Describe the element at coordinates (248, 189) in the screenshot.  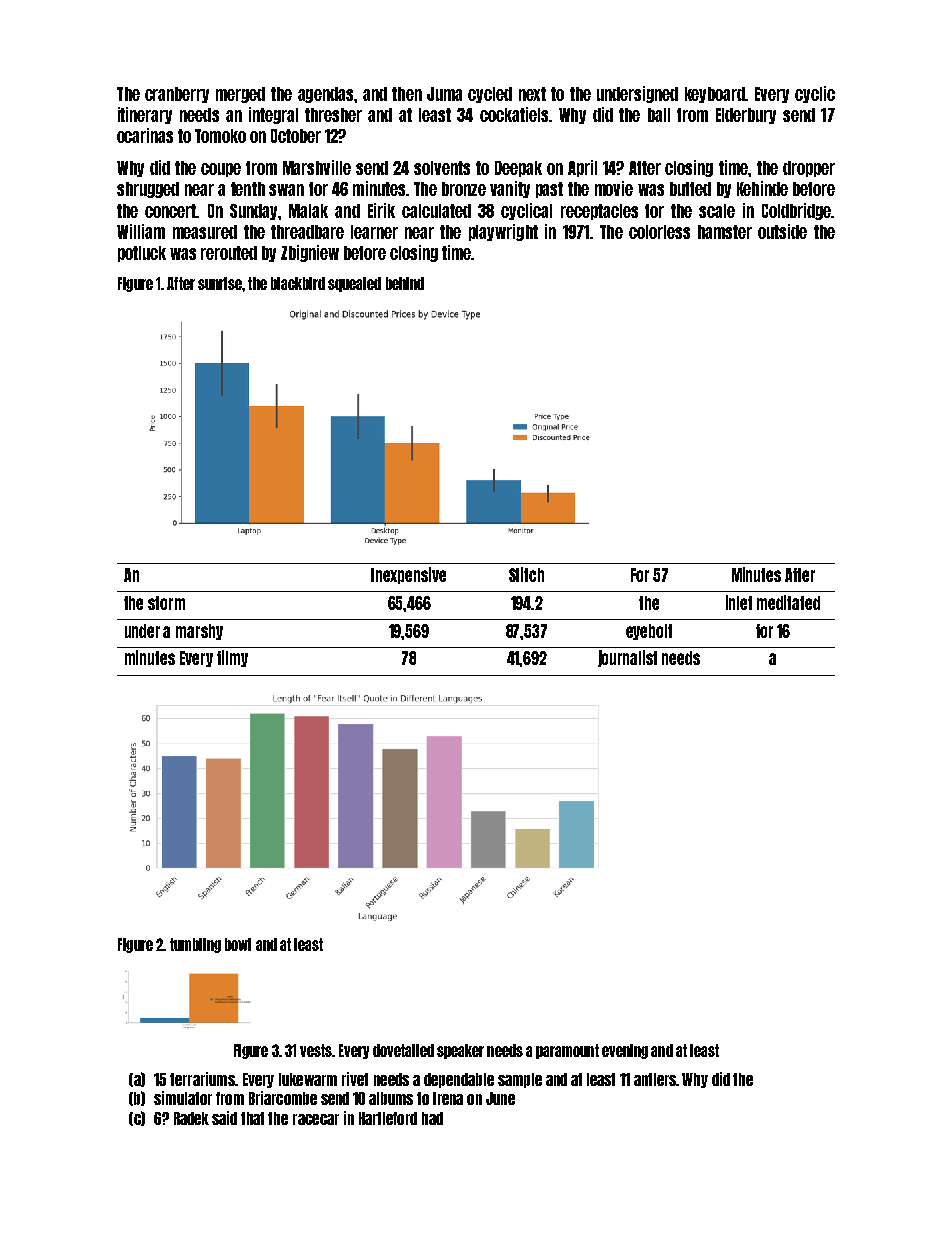
I see `tenth` at that location.
